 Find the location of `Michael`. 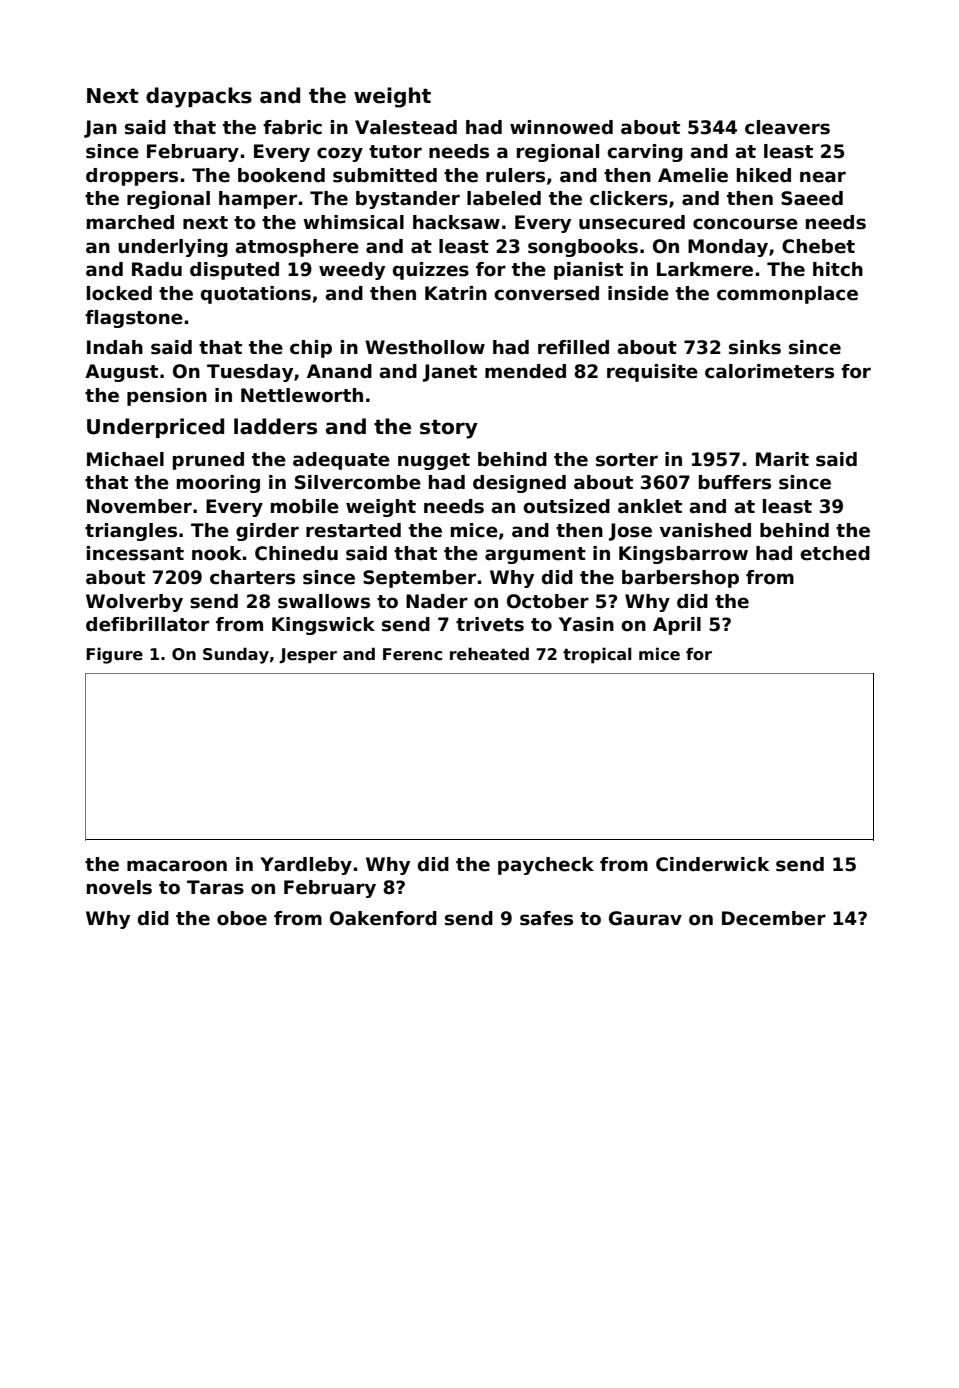

Michael is located at coordinates (125, 459).
